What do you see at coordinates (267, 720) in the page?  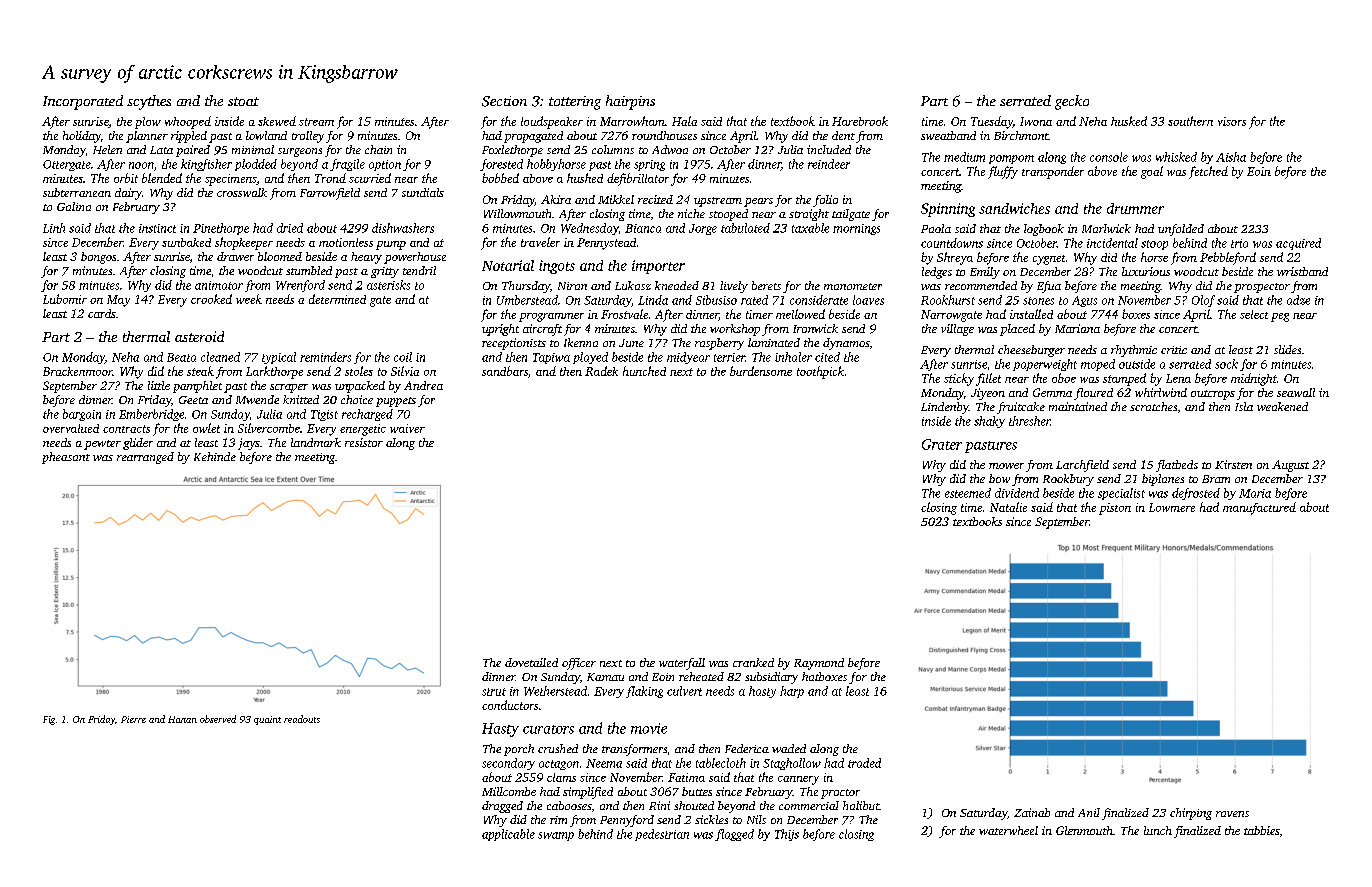 I see `quaint` at bounding box center [267, 720].
